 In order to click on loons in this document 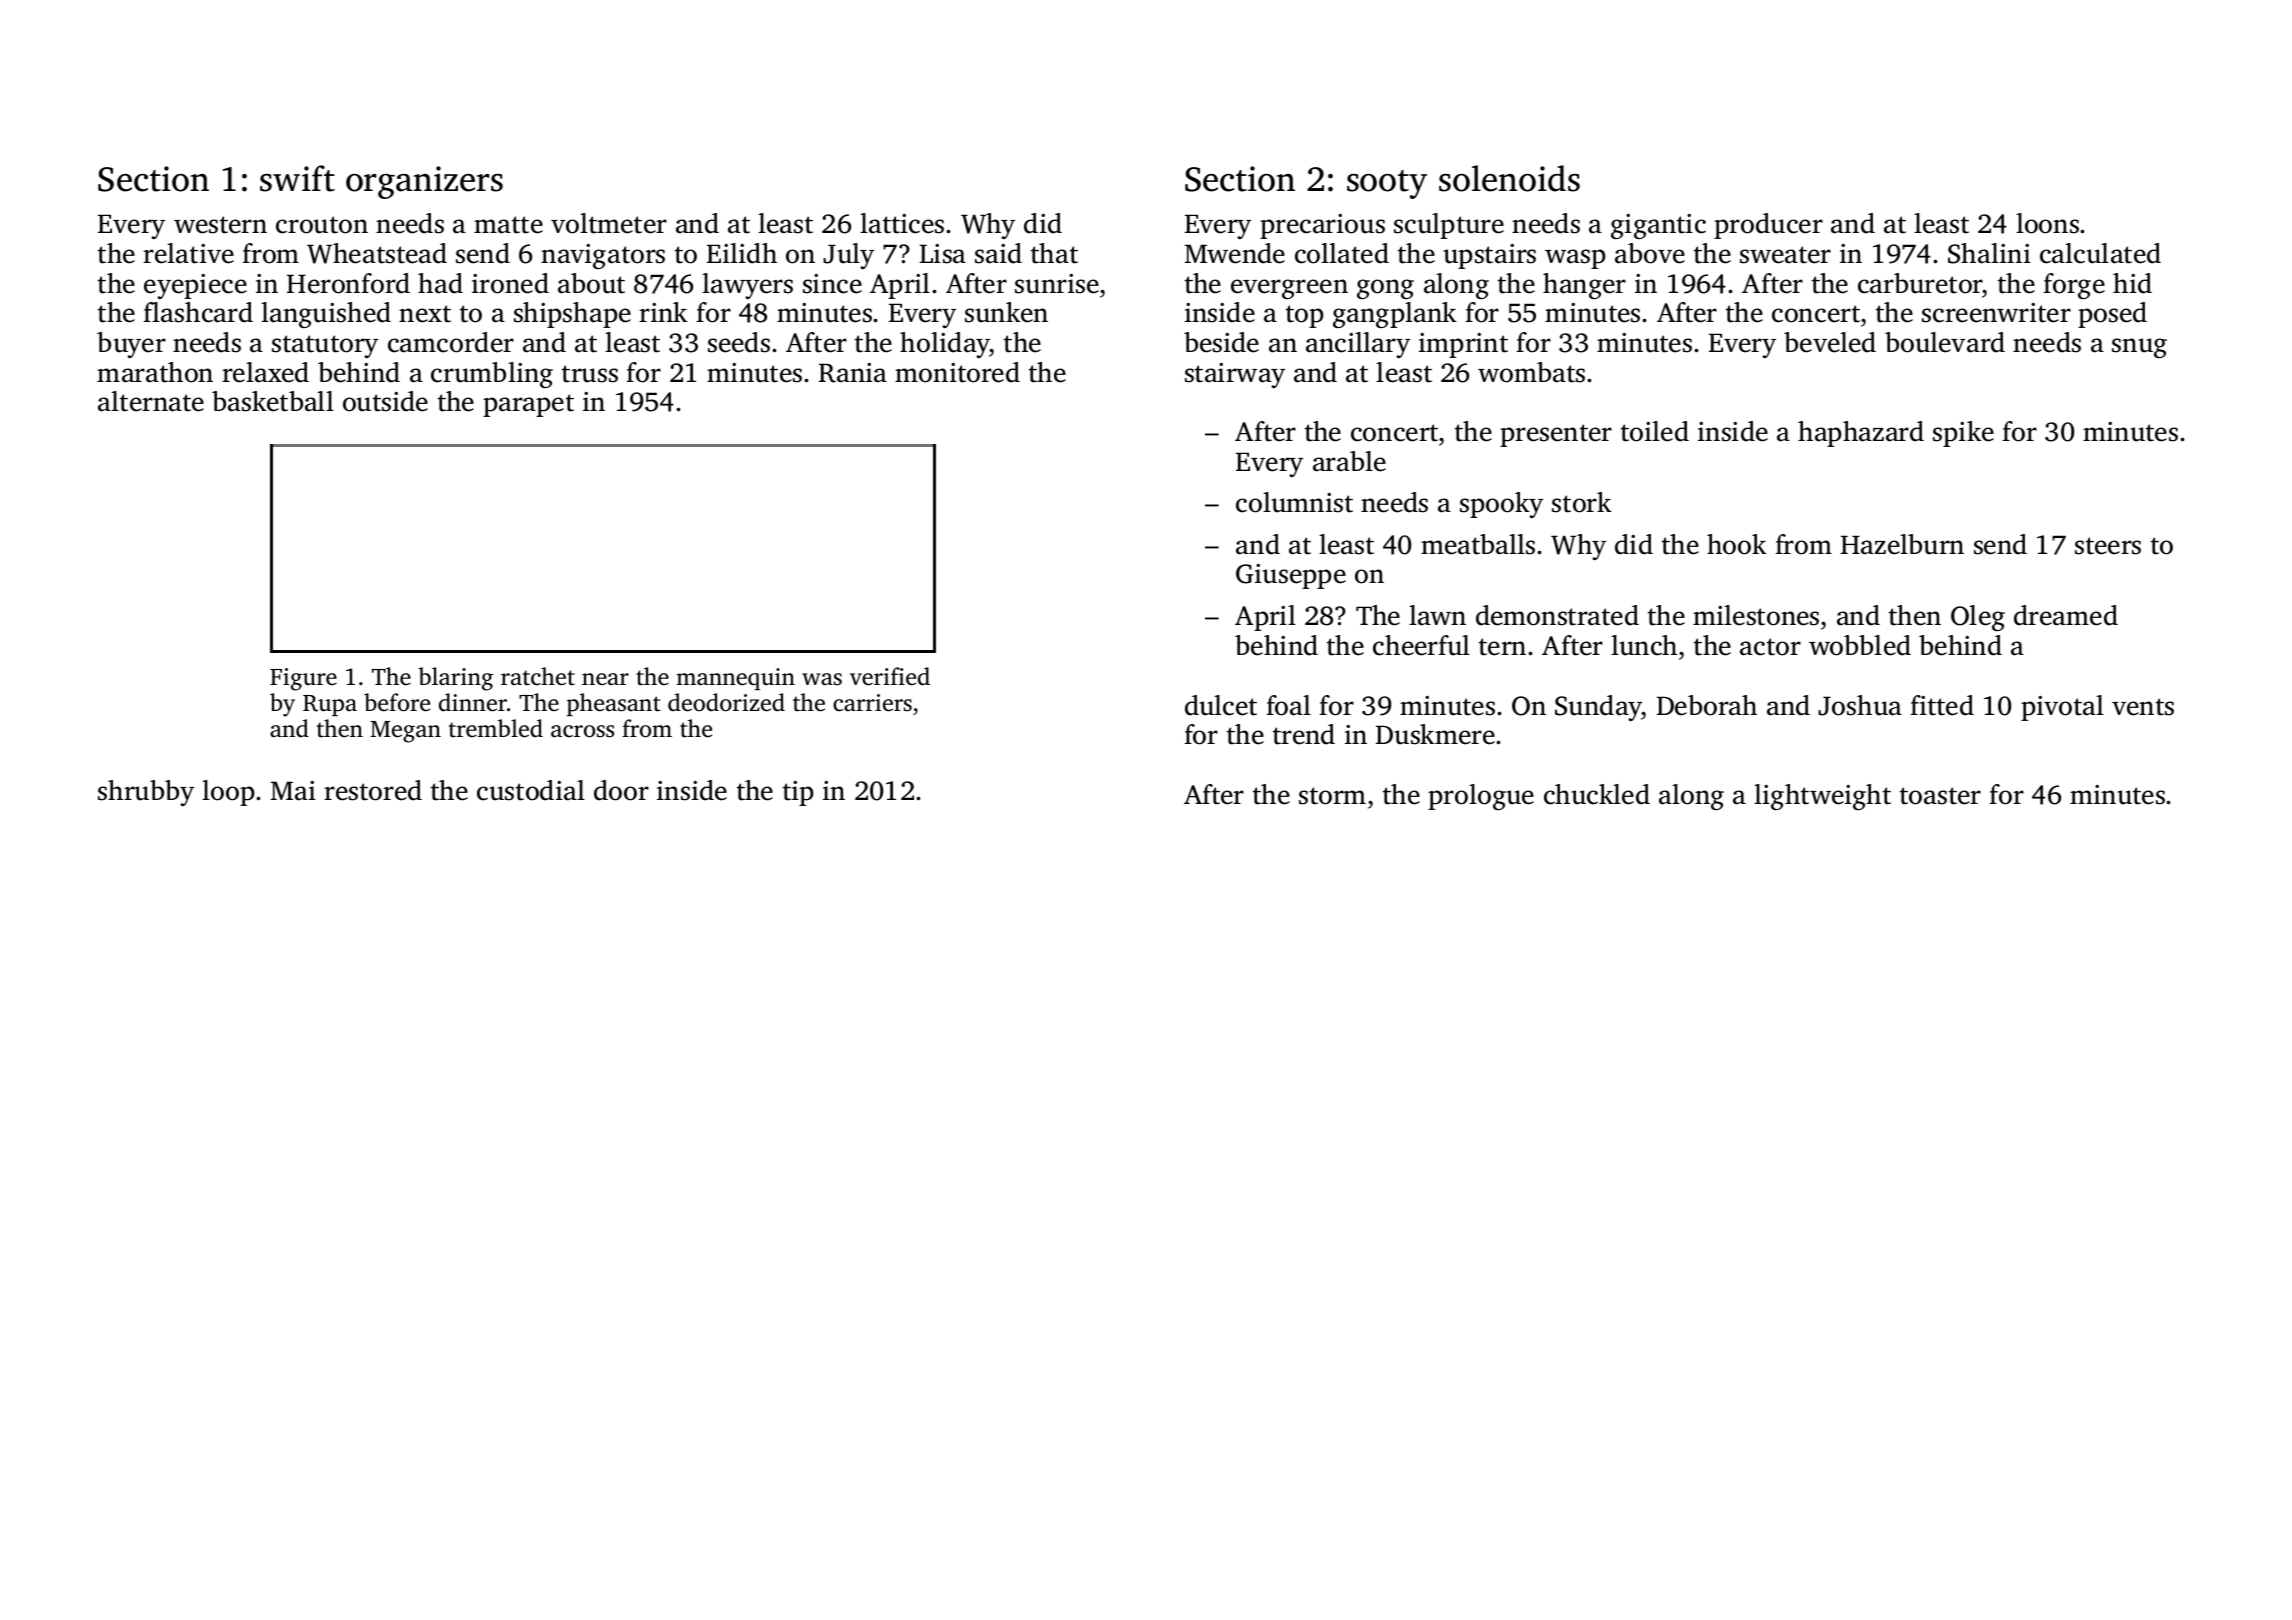, I will do `click(2047, 223)`.
